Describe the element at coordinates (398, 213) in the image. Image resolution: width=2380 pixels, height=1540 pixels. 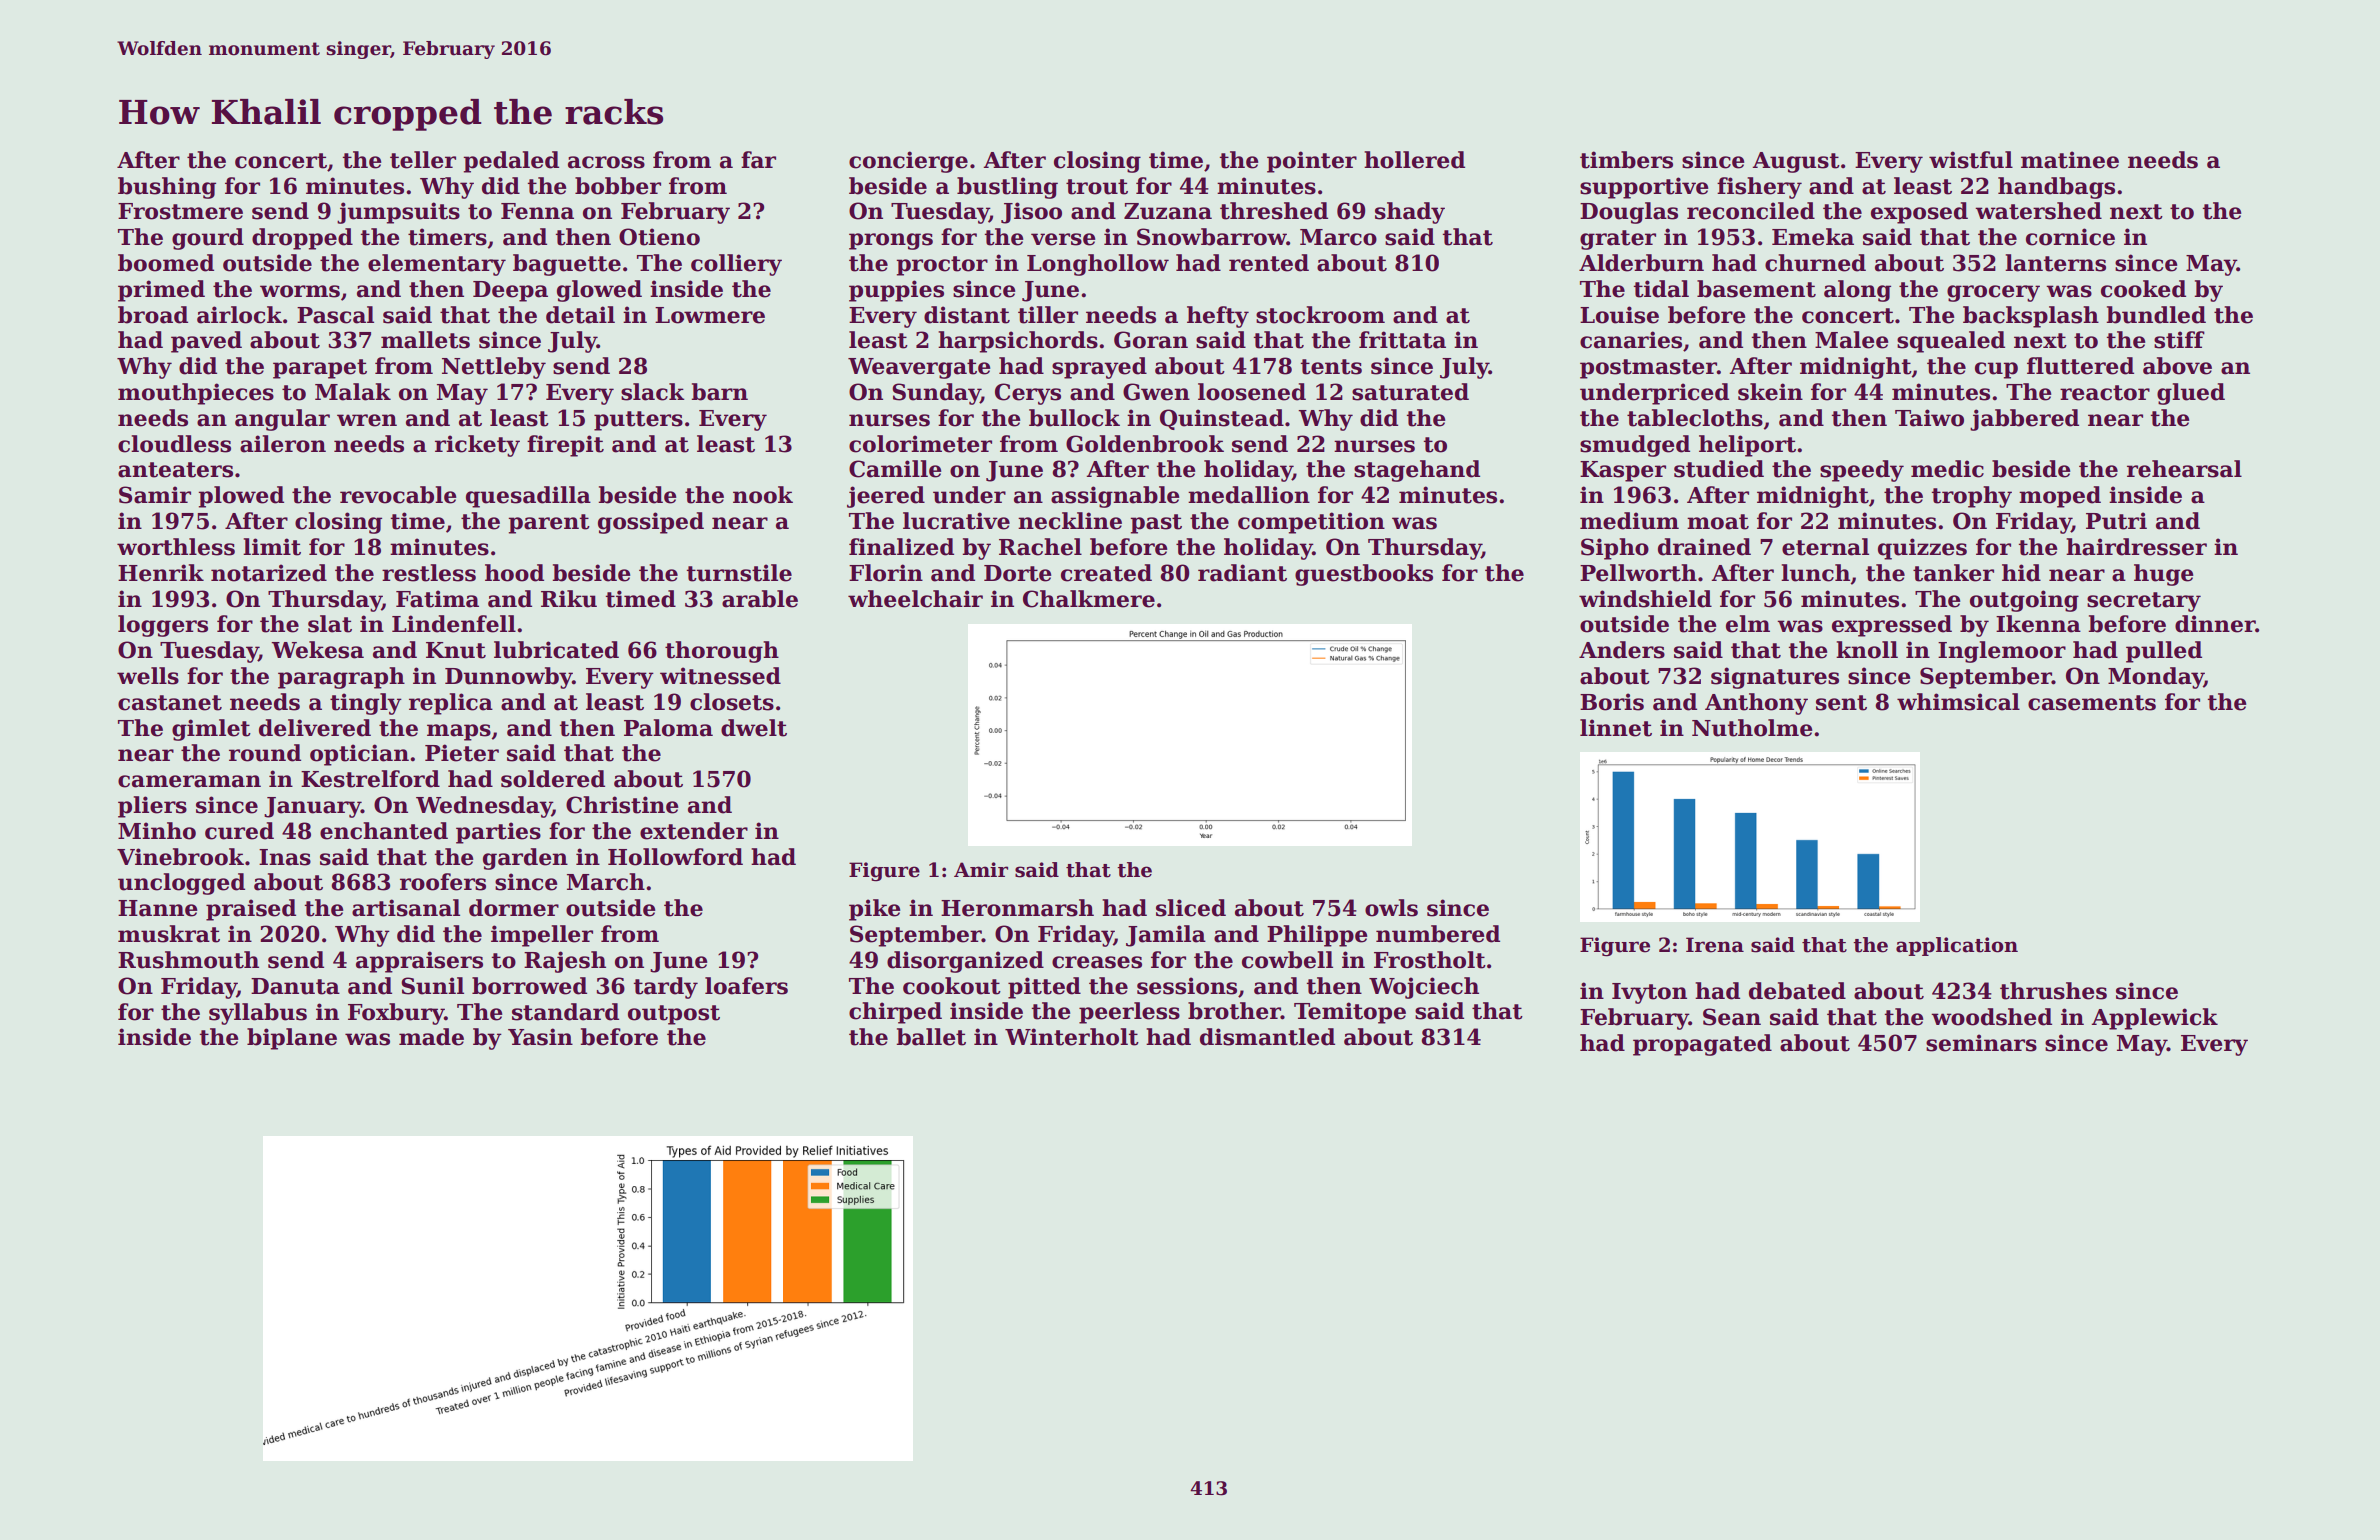
I see `jumpsuits` at that location.
